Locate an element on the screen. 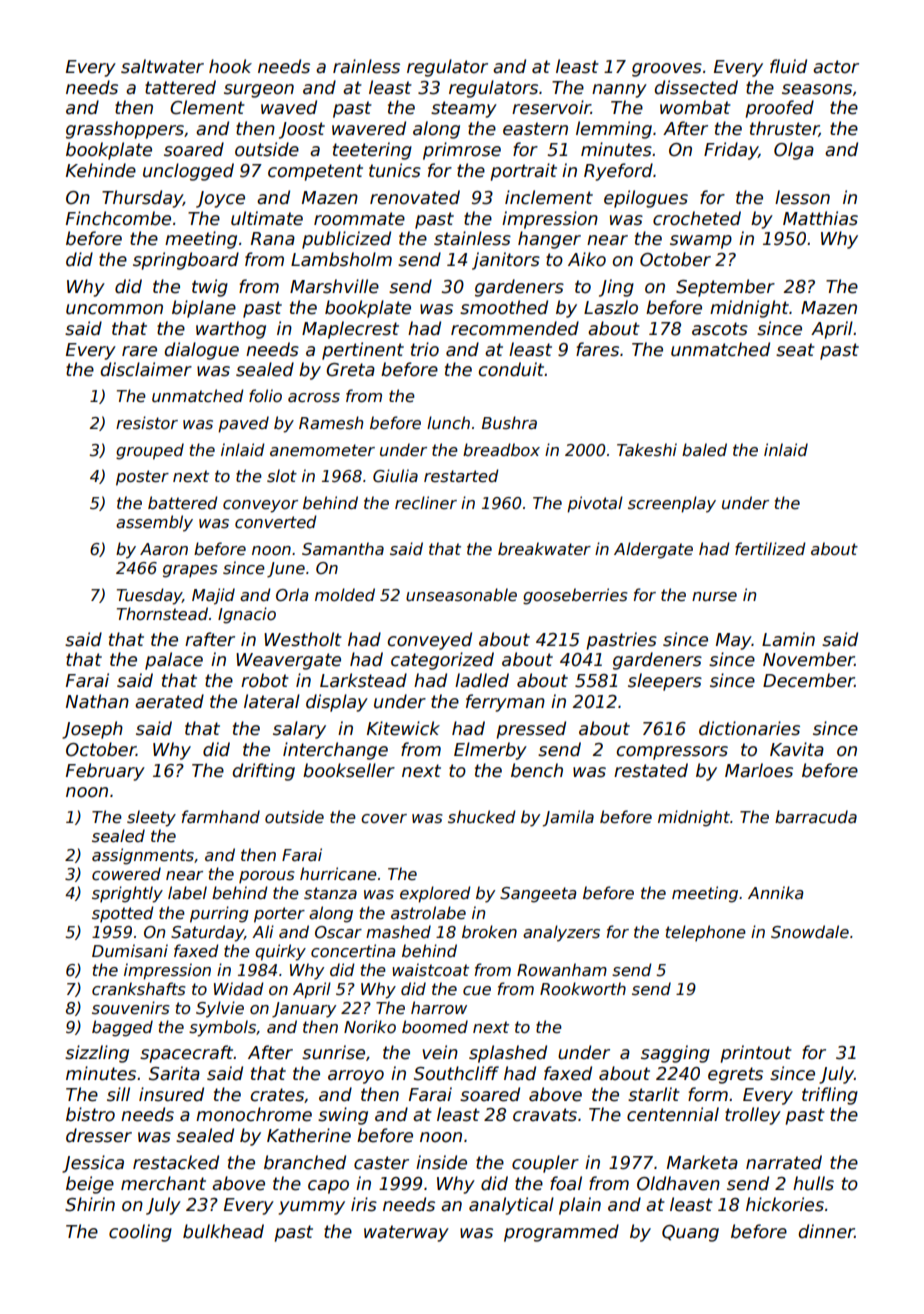  fertilized is located at coordinates (770, 549).
